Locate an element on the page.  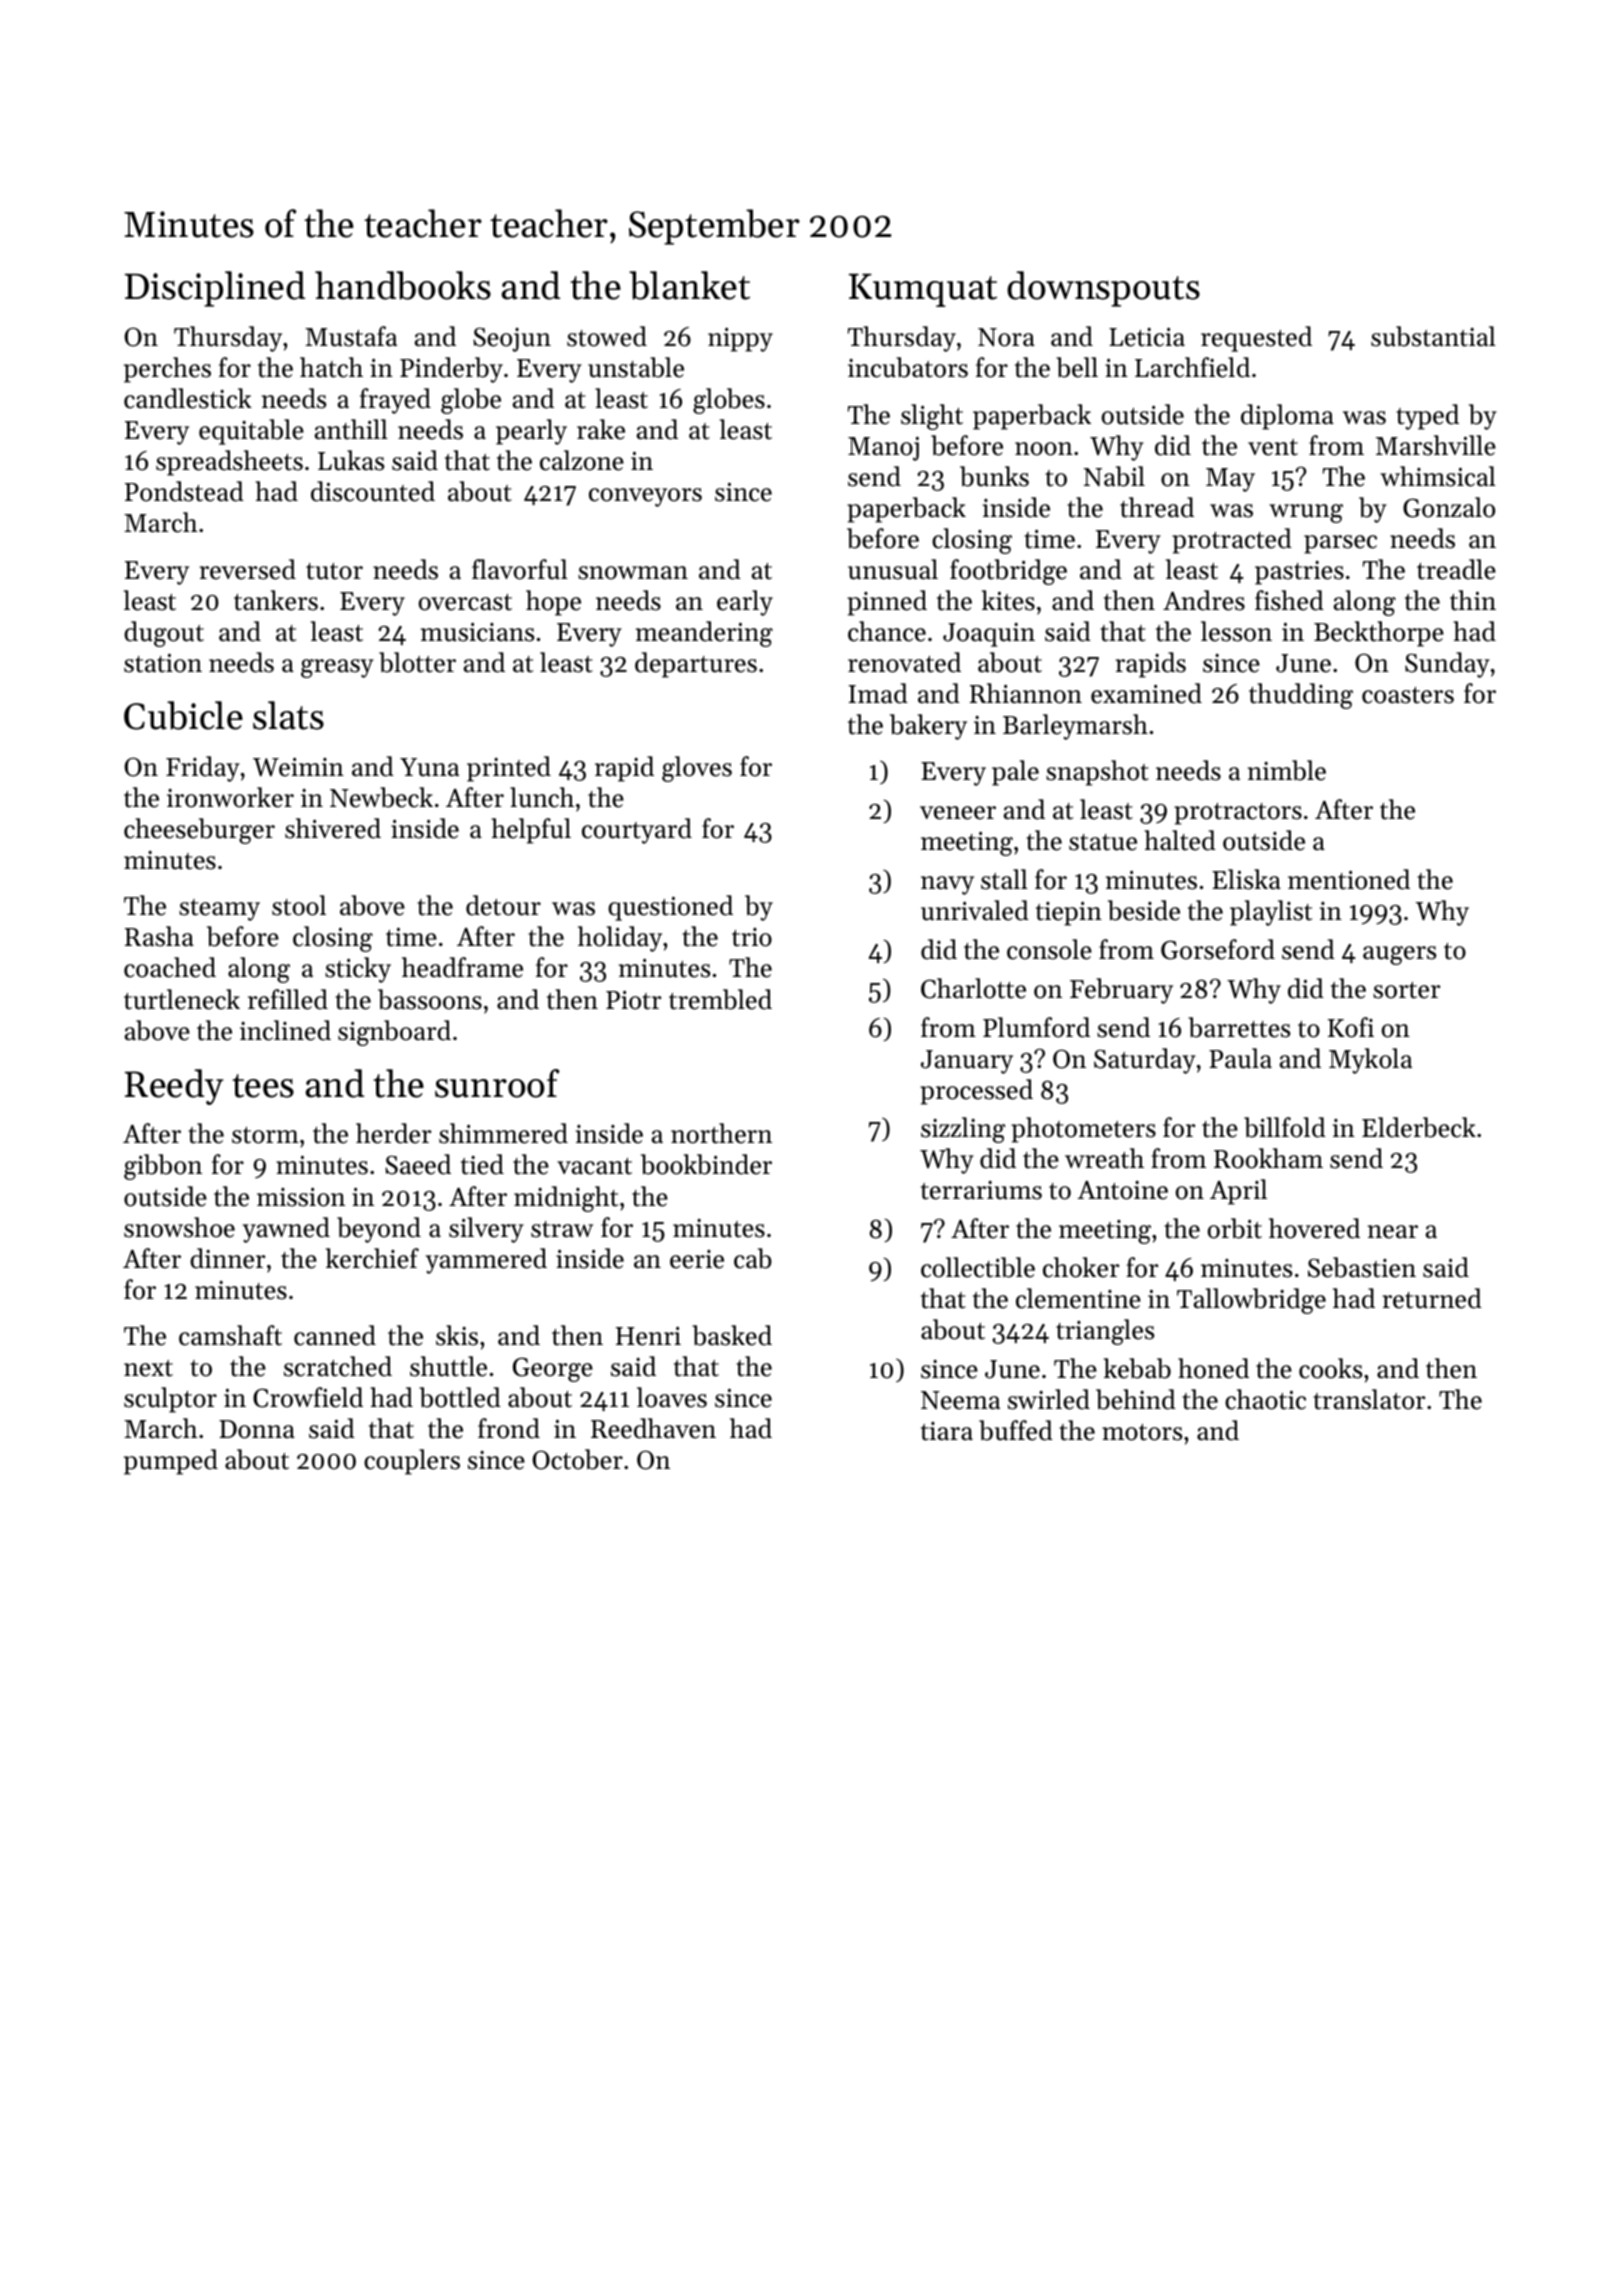
yammered is located at coordinates (486, 1261).
